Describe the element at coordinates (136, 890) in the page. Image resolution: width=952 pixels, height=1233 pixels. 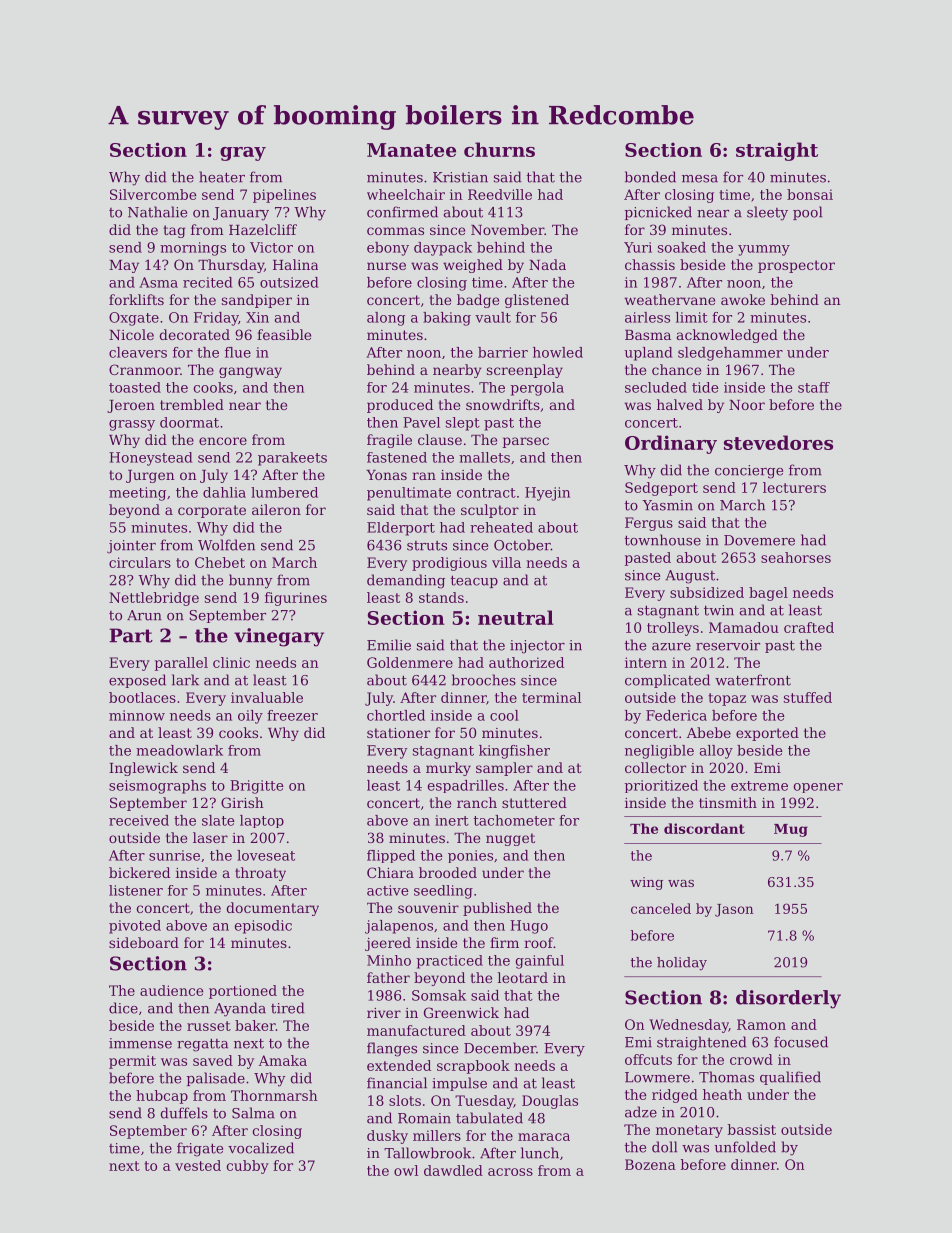
I see `listener` at that location.
